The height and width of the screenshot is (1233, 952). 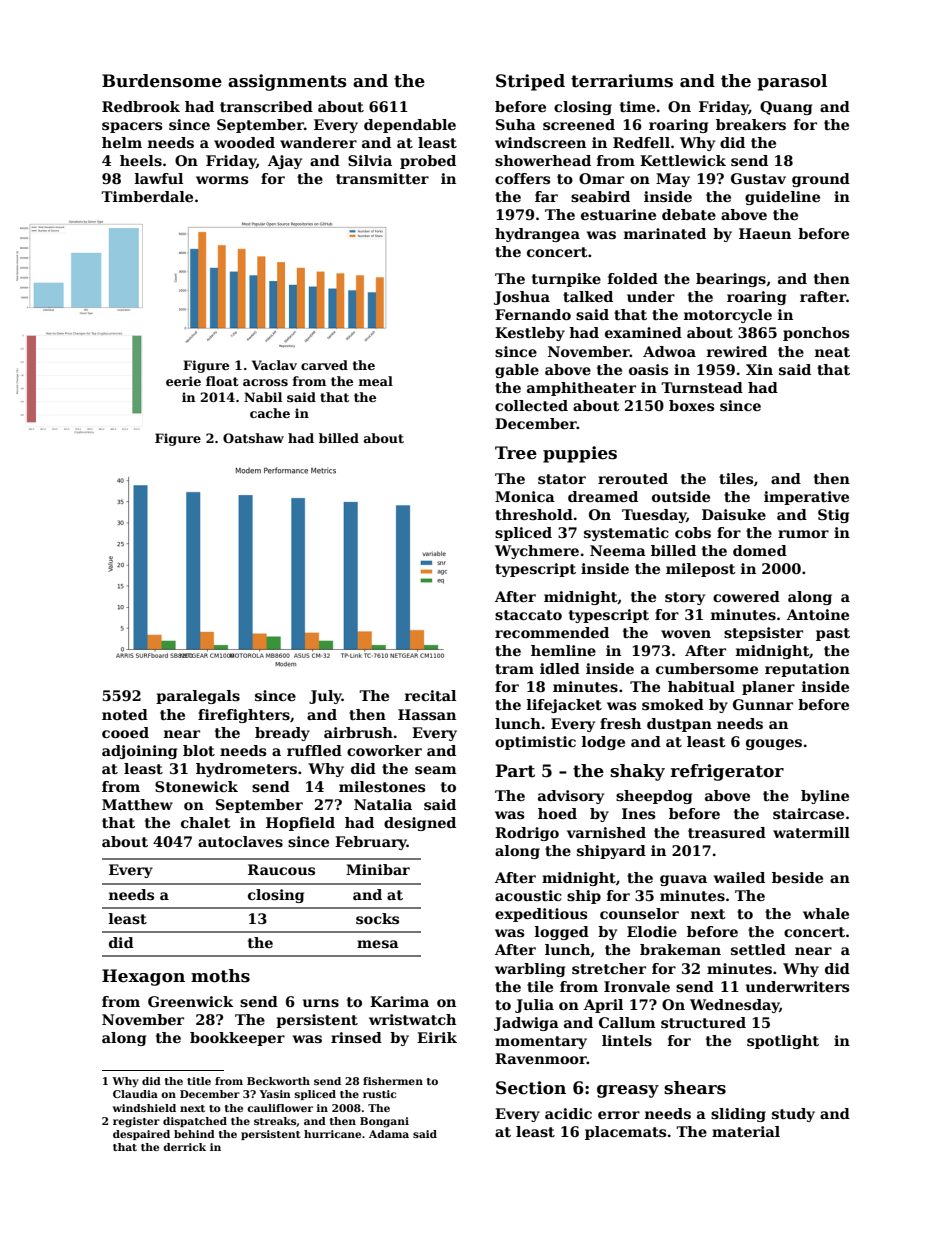 What do you see at coordinates (253, 438) in the screenshot?
I see `Oatshaw` at bounding box center [253, 438].
